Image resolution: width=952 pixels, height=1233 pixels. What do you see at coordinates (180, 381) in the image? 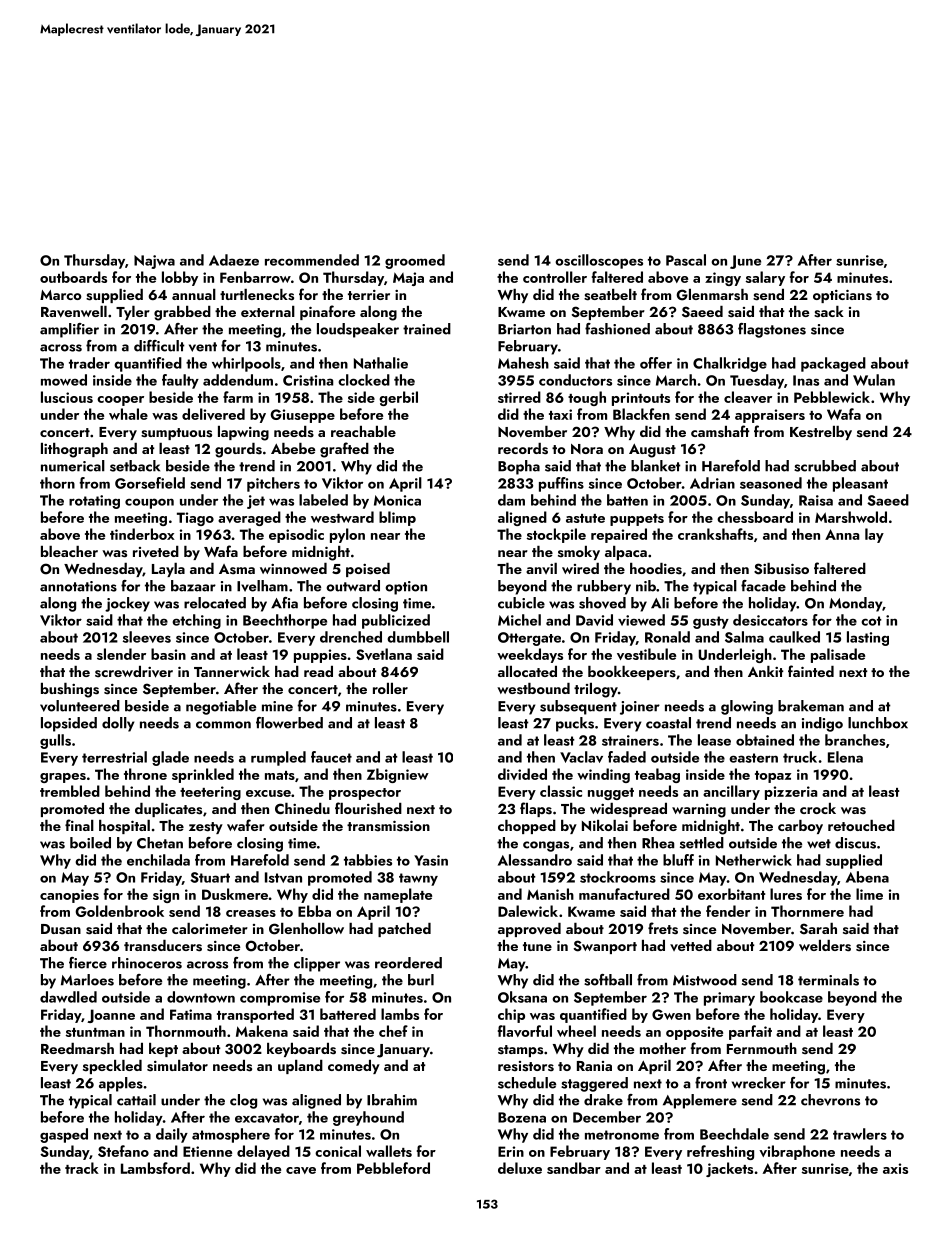
I see `faulty` at bounding box center [180, 381].
